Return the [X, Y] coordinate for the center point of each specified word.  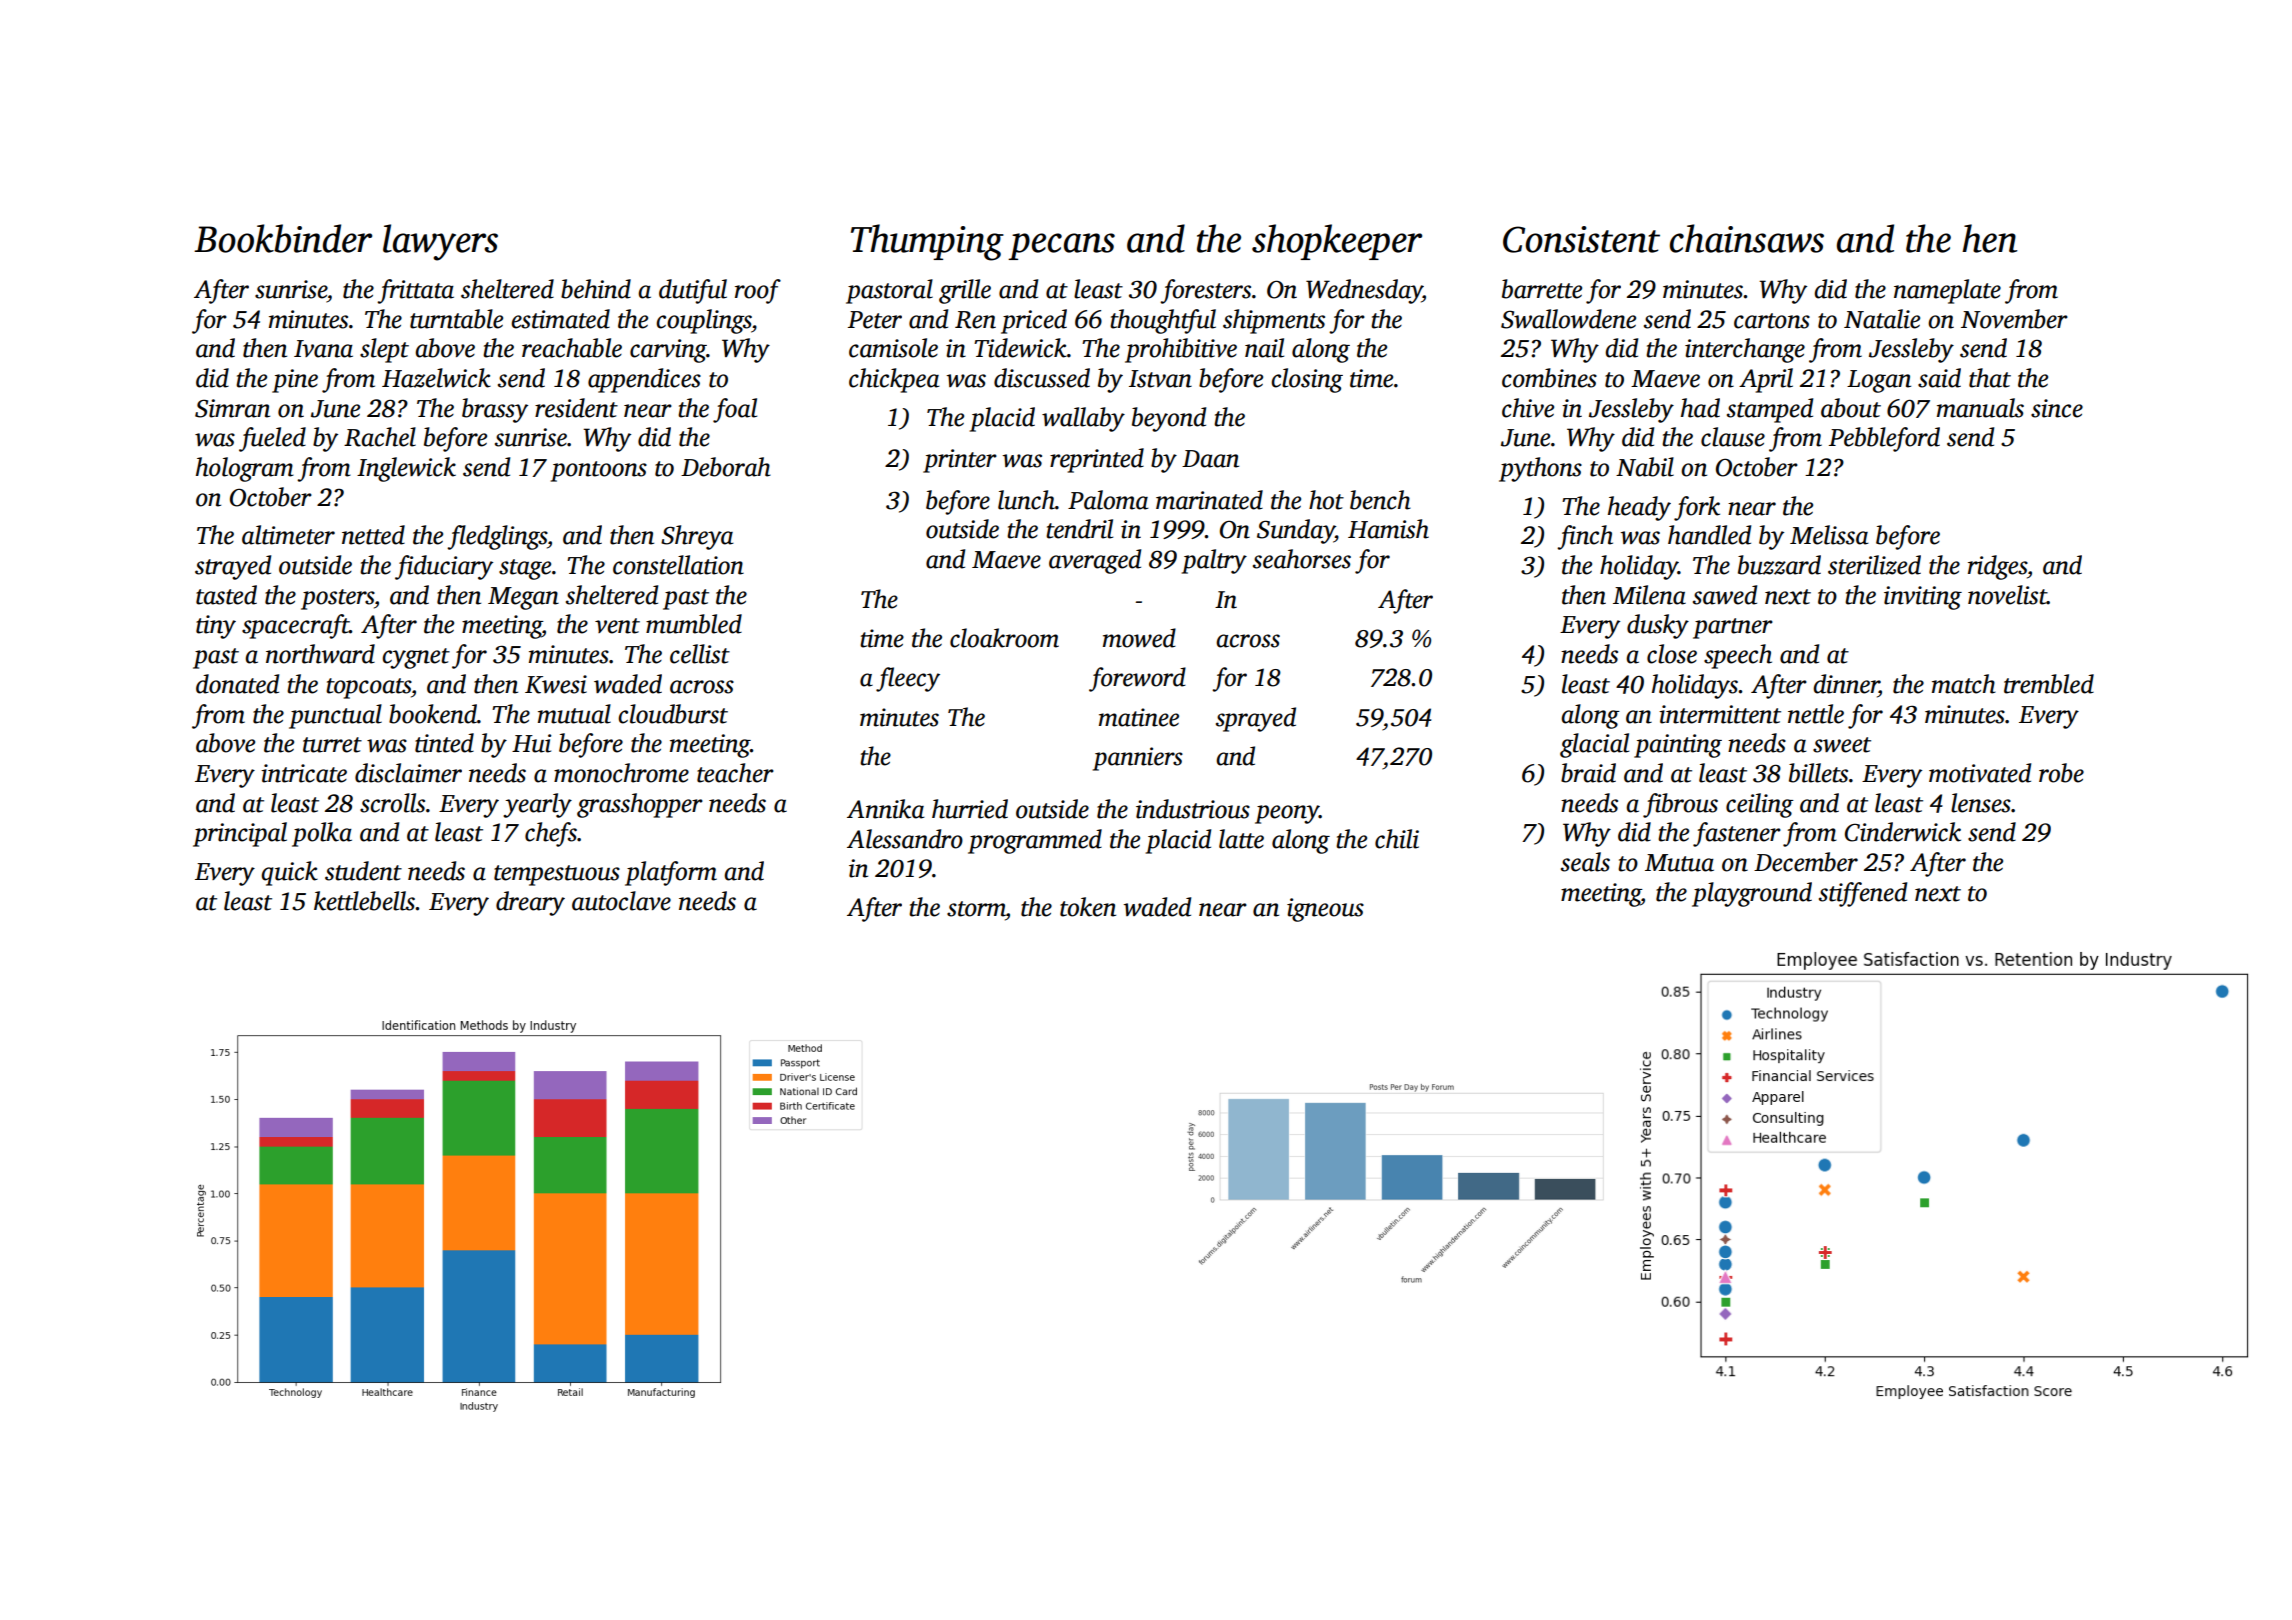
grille [965, 291]
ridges [1997, 567]
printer [960, 461]
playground [1752, 894]
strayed [233, 567]
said [1939, 378]
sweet [1842, 745]
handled [1709, 535]
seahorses [1302, 559]
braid [1588, 773]
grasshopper [640, 805]
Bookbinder [283, 238]
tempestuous [557, 875]
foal [735, 410]
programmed [1035, 841]
